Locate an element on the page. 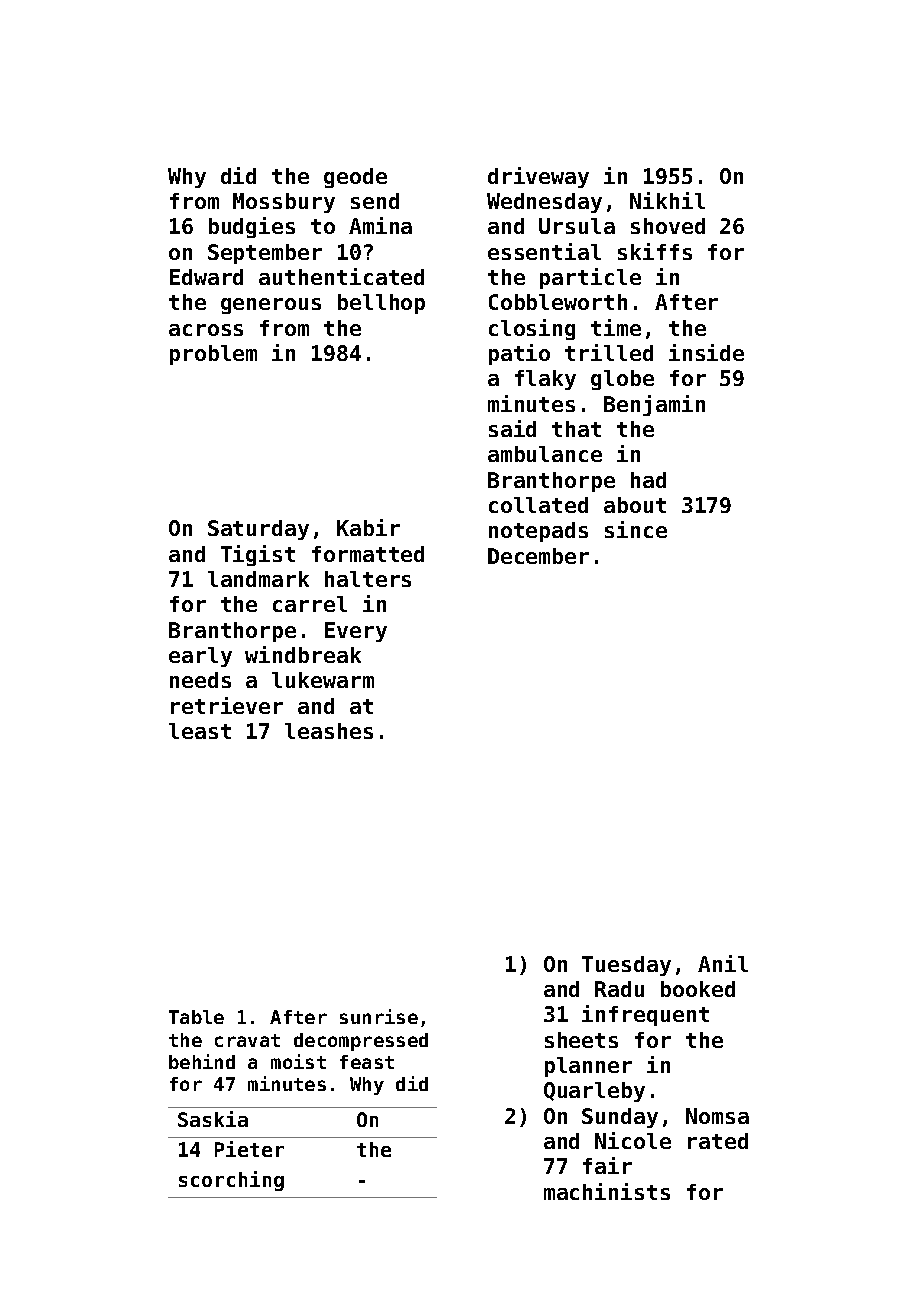 This page has width=924, height=1311. across is located at coordinates (206, 330).
